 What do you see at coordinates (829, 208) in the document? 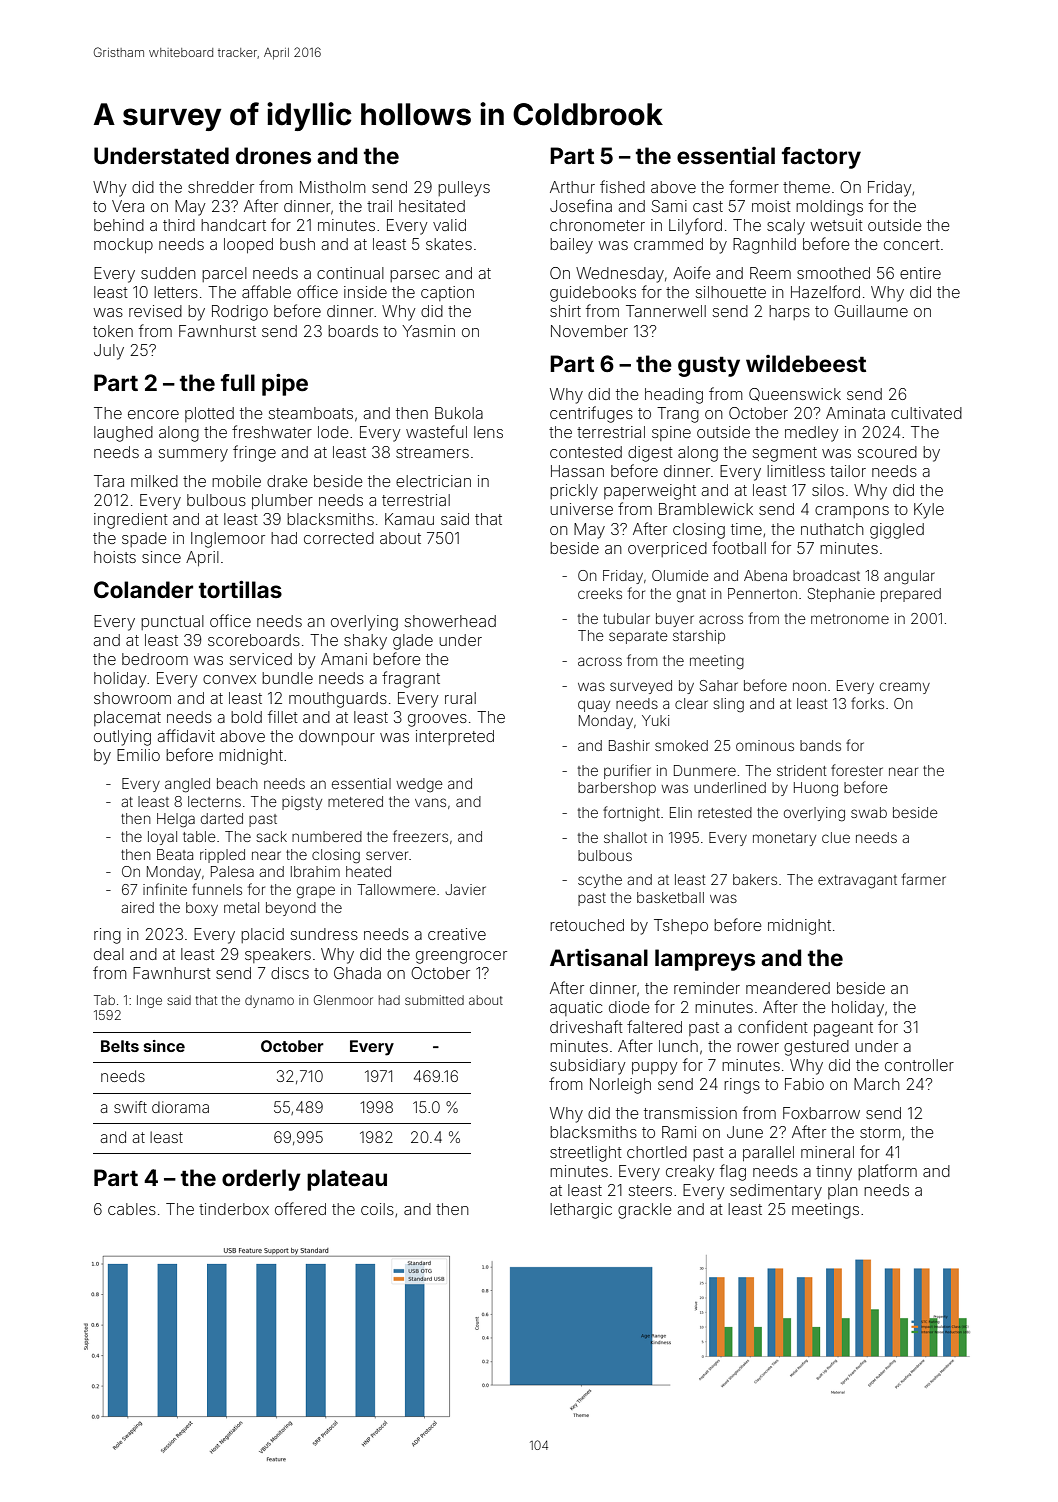
I see `moldings` at bounding box center [829, 208].
